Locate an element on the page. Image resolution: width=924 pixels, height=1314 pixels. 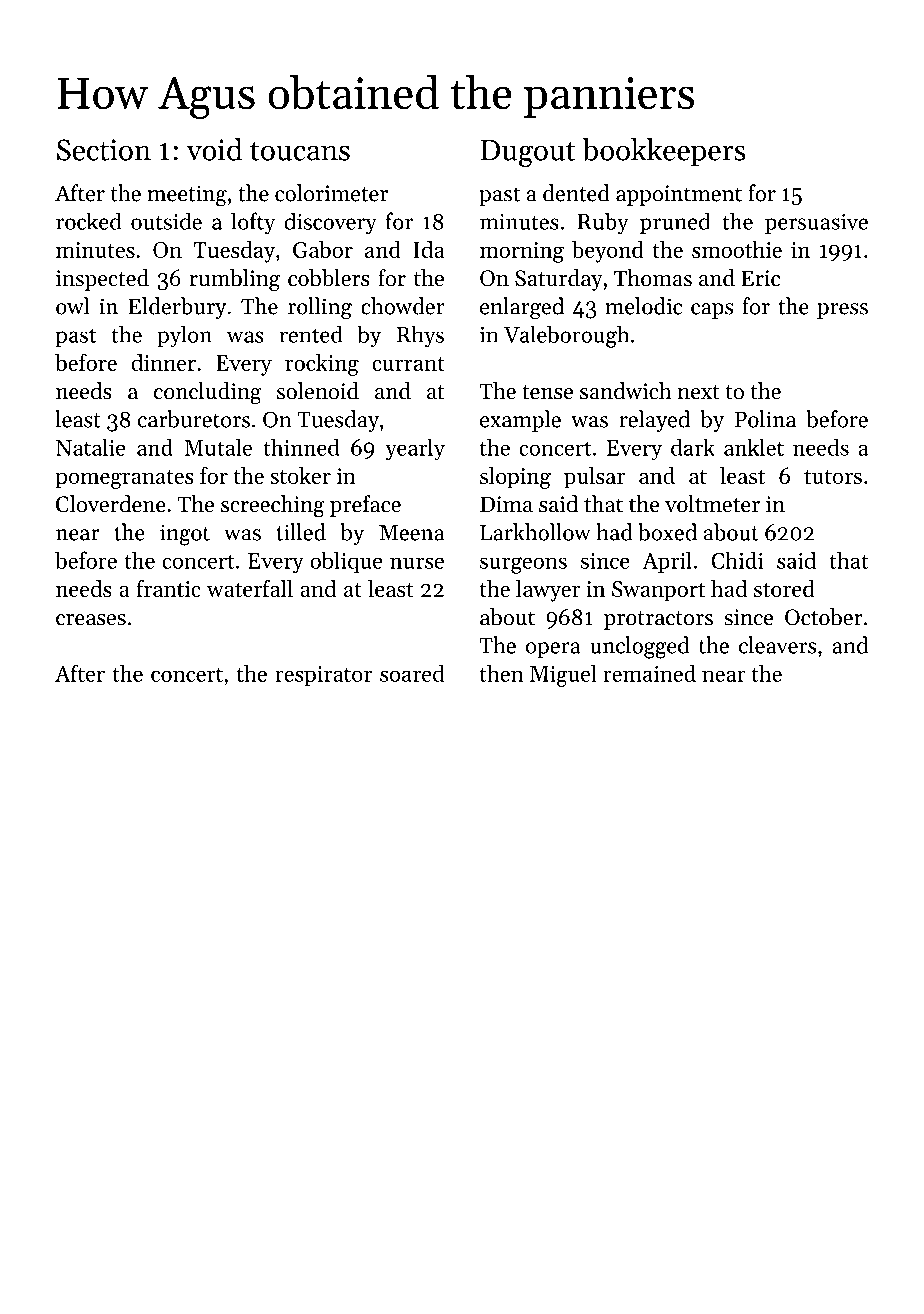
appointment is located at coordinates (679, 195).
